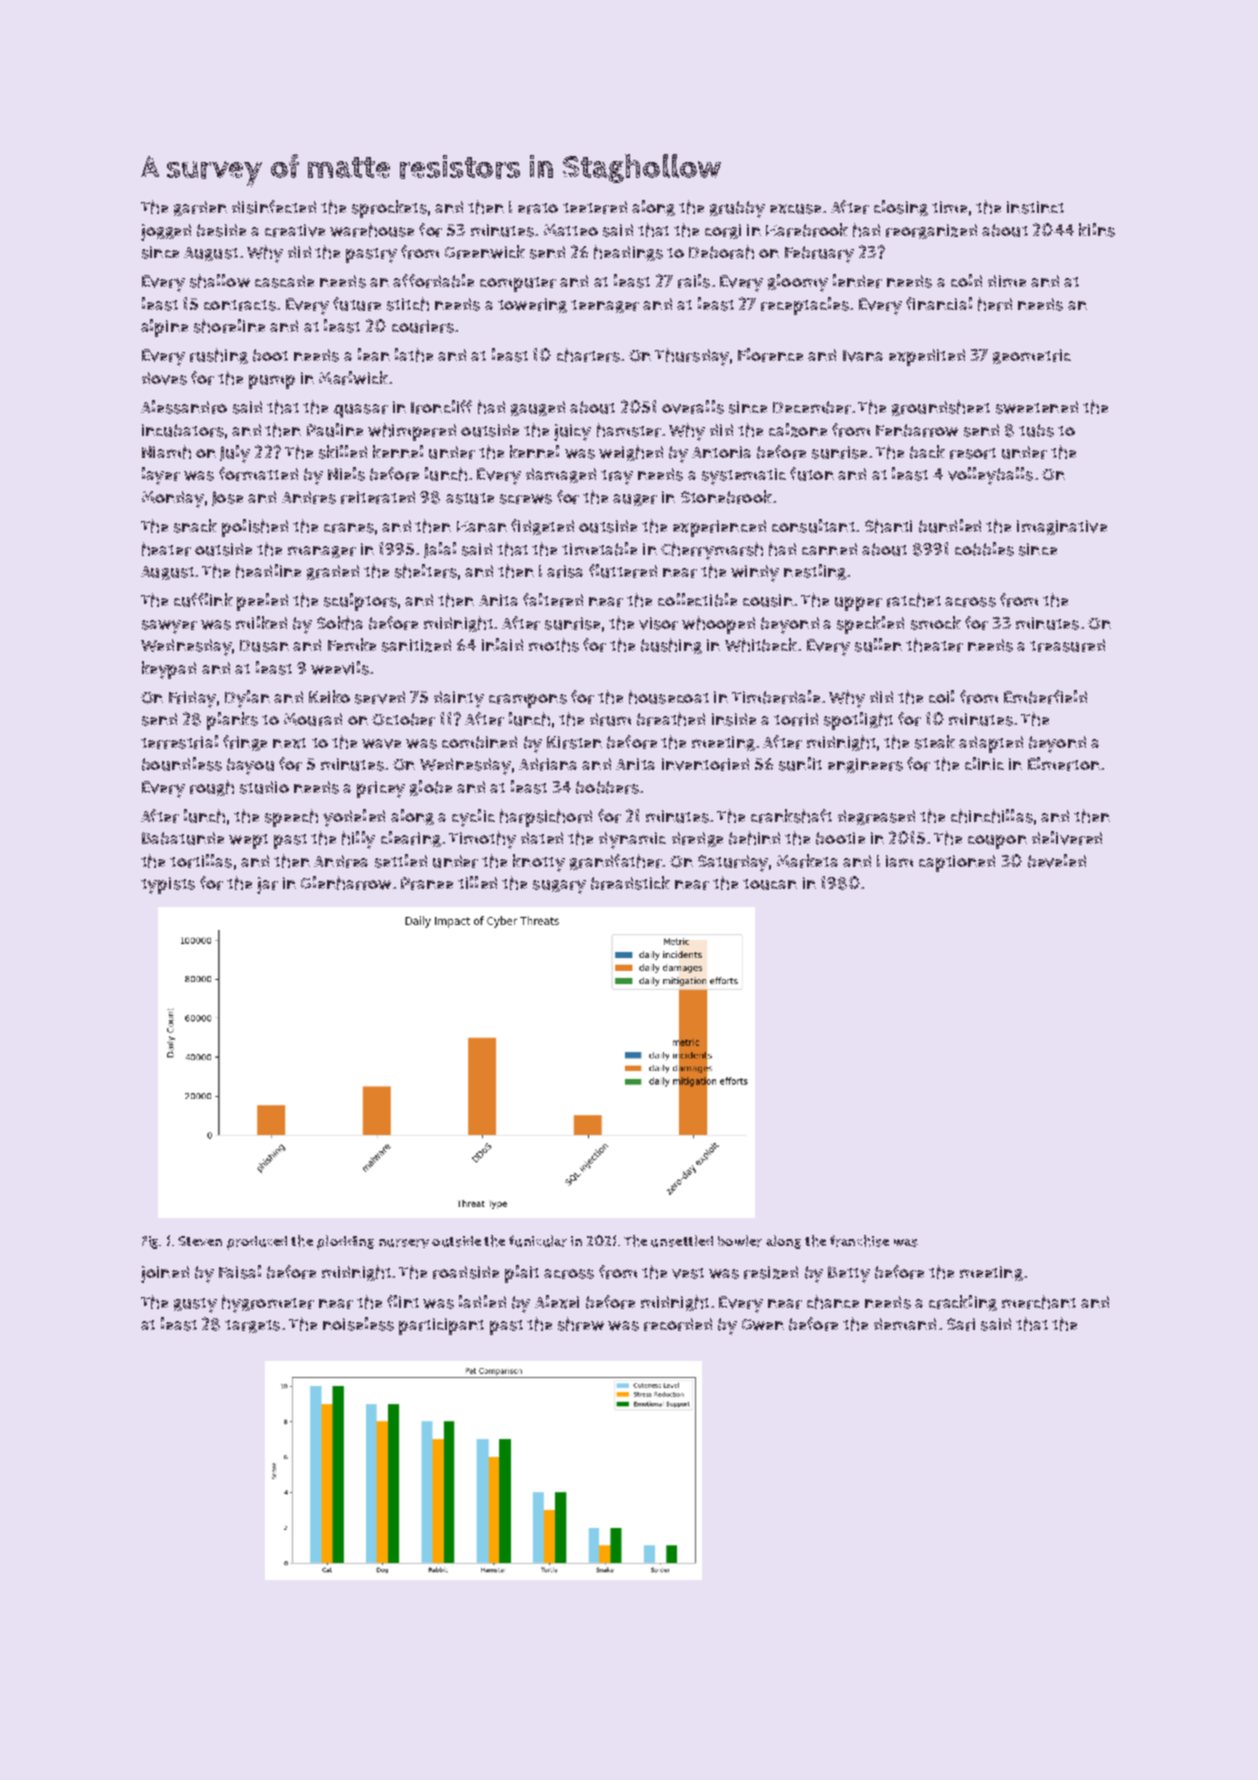  Describe the element at coordinates (905, 1324) in the screenshot. I see `demand` at that location.
